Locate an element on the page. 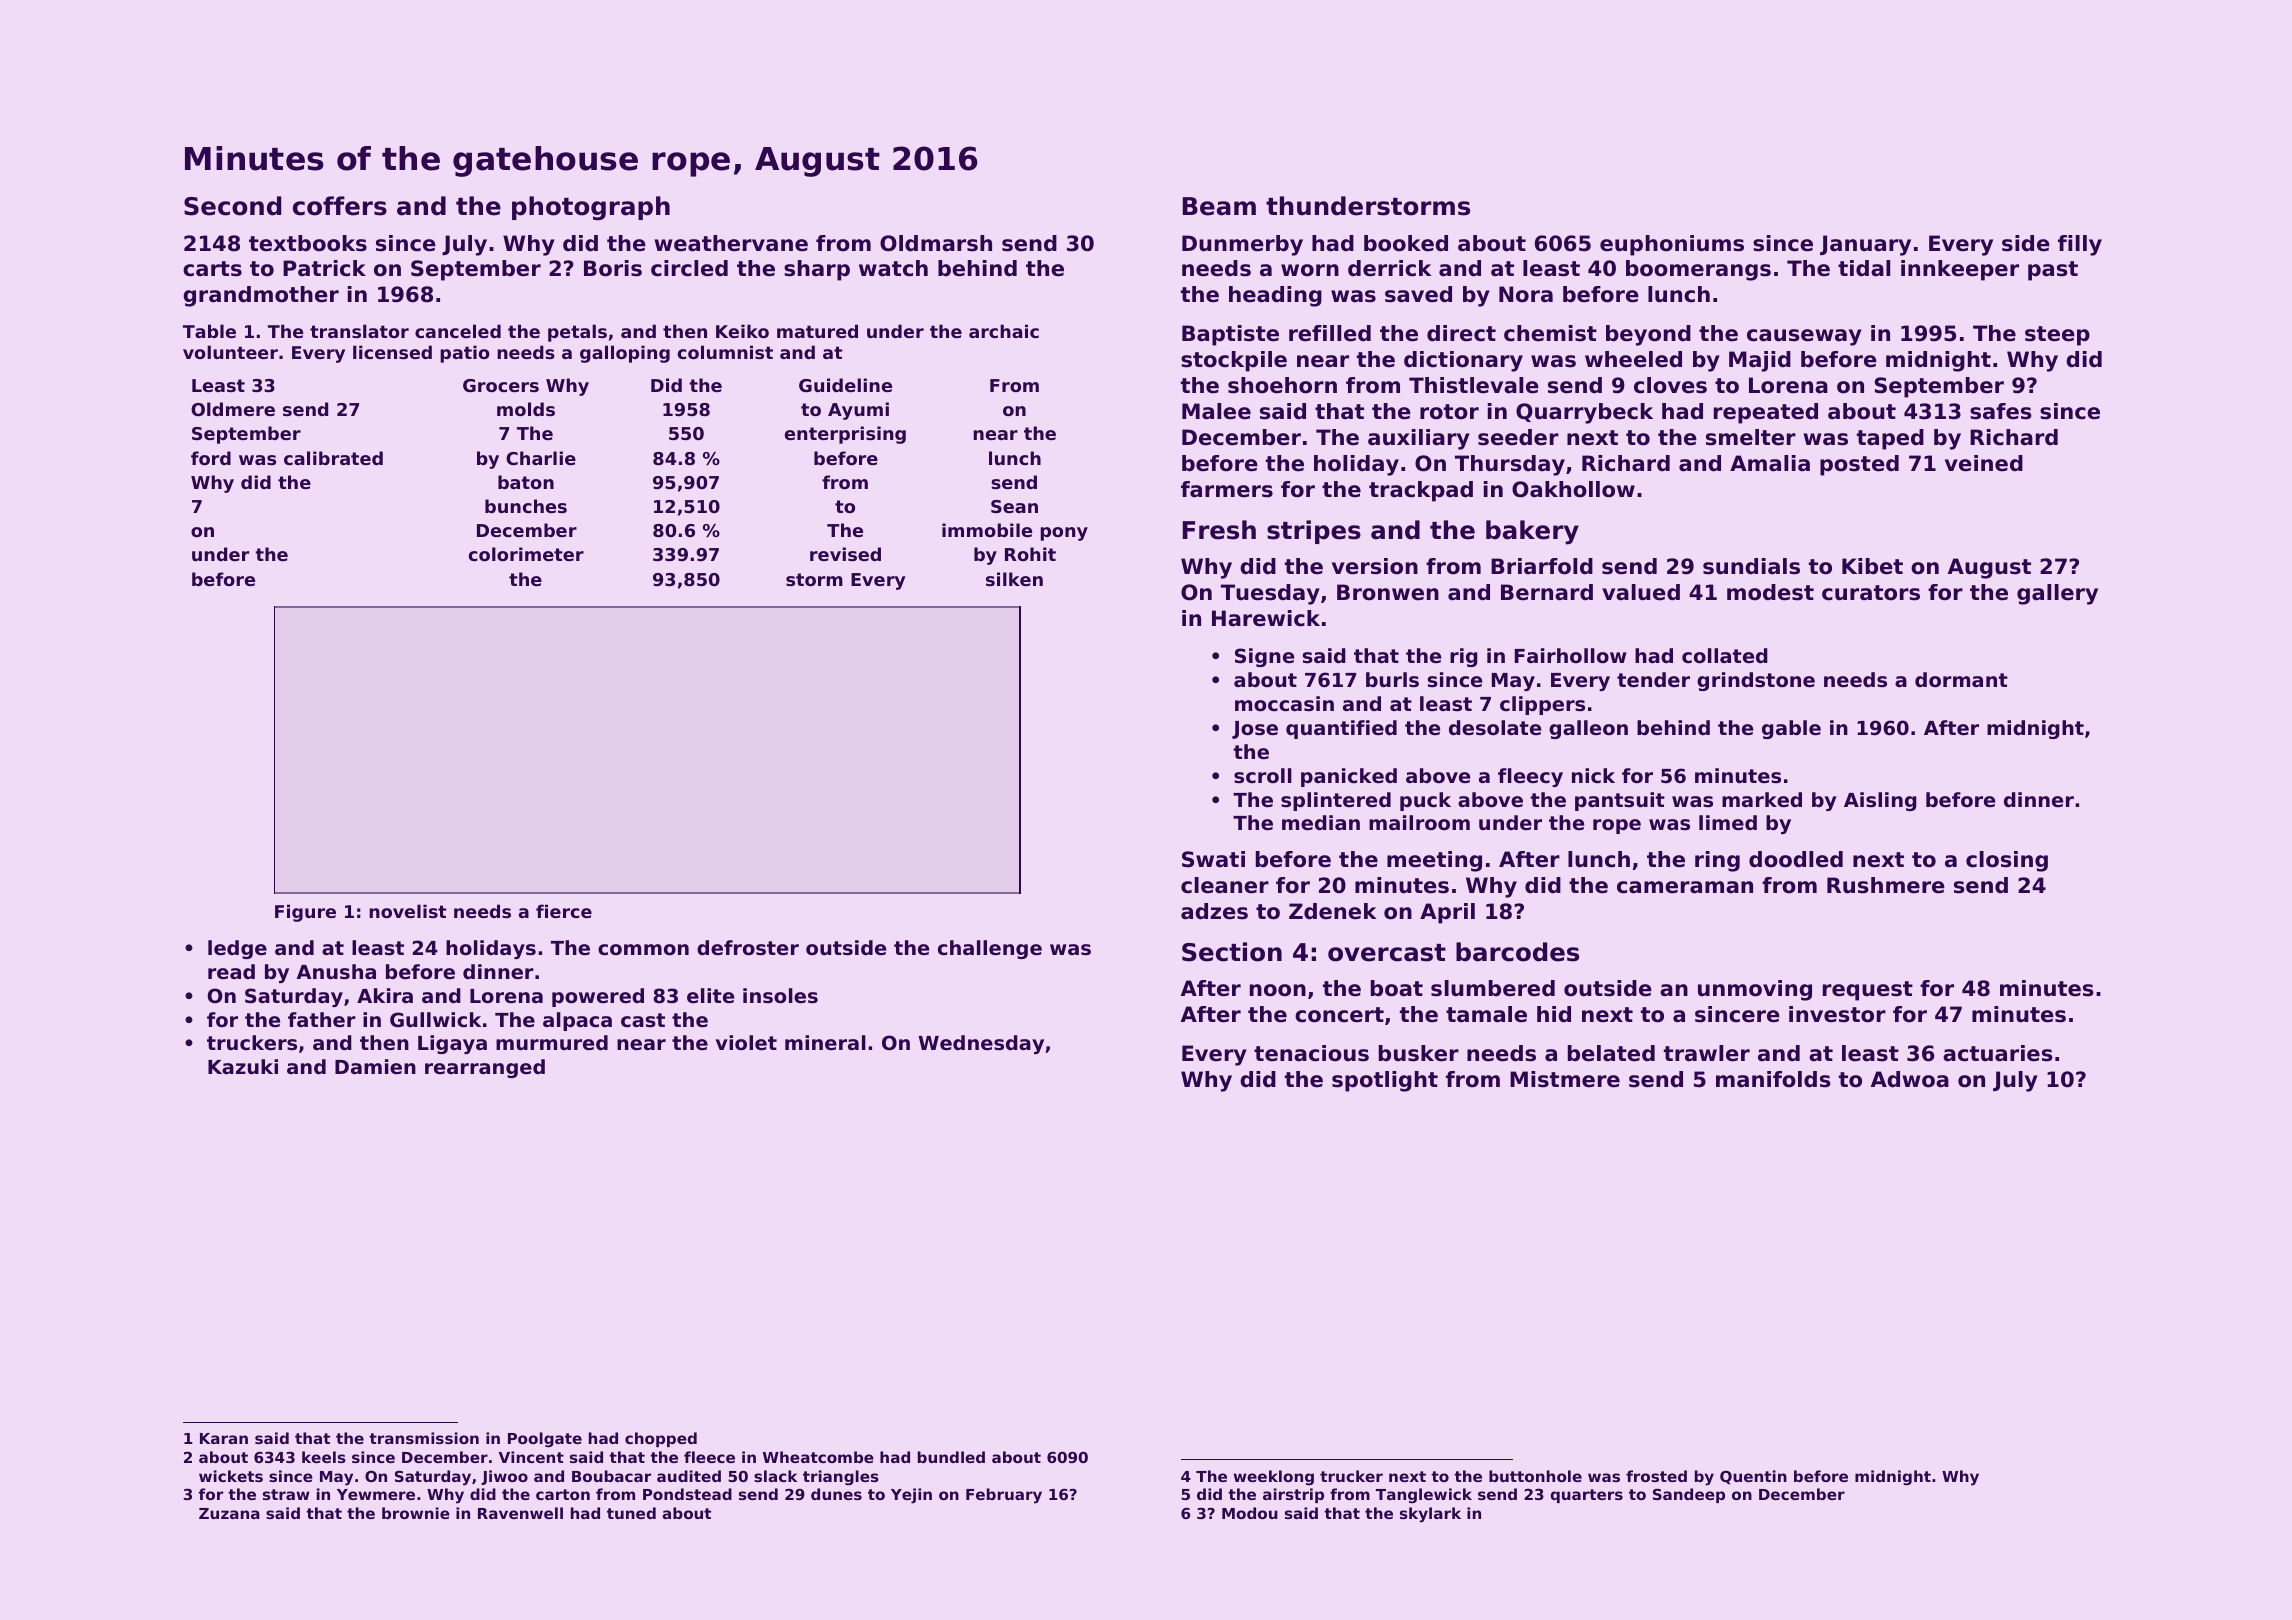 The image size is (2292, 1620). heading is located at coordinates (1275, 296).
